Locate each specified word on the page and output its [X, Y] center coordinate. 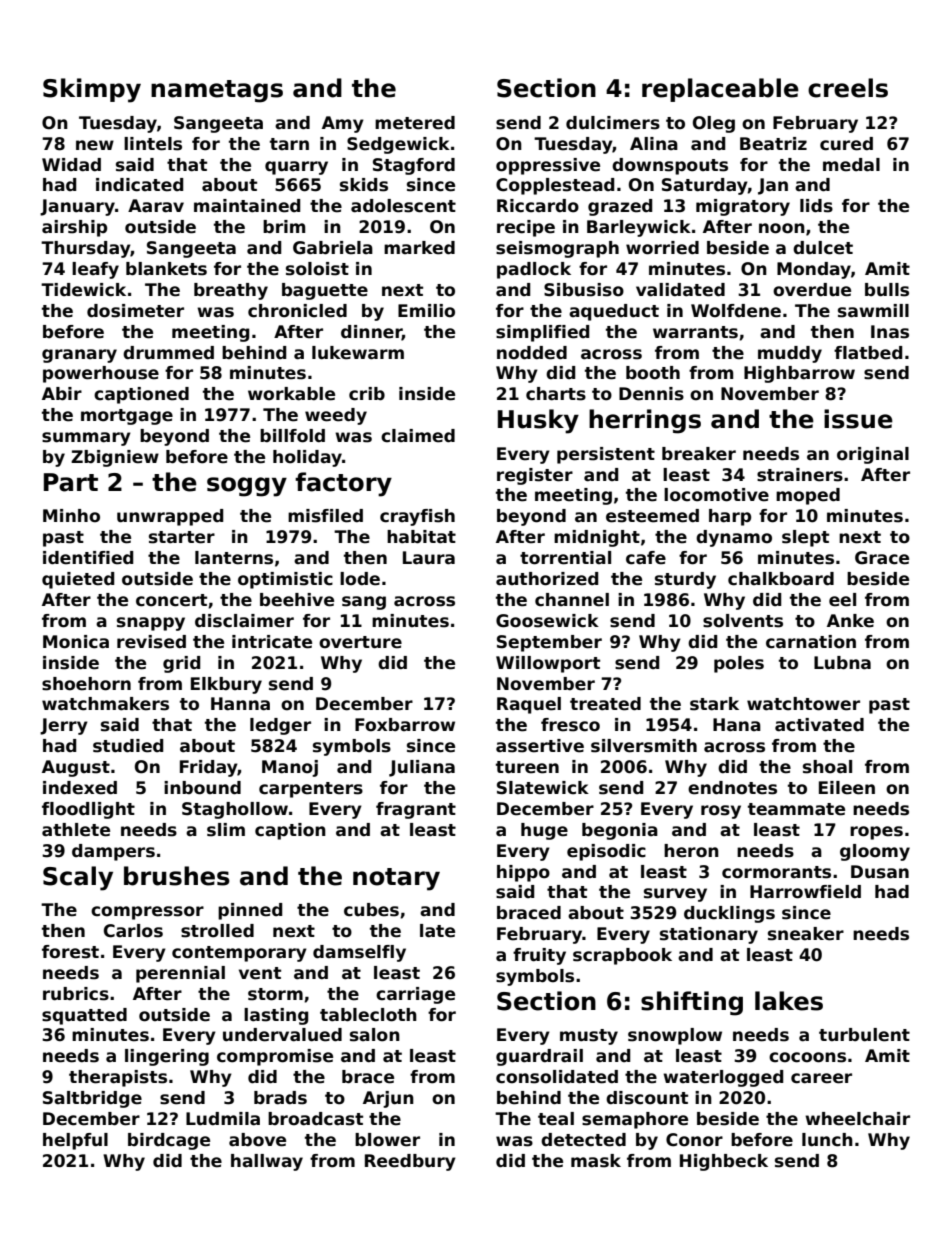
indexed [80, 788]
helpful [75, 1141]
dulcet [823, 248]
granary [79, 356]
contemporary [239, 954]
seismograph [557, 249]
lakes [789, 1001]
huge [544, 831]
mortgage [127, 417]
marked [419, 248]
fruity [539, 956]
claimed [418, 436]
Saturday [705, 186]
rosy [721, 812]
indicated [139, 185]
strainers [800, 475]
